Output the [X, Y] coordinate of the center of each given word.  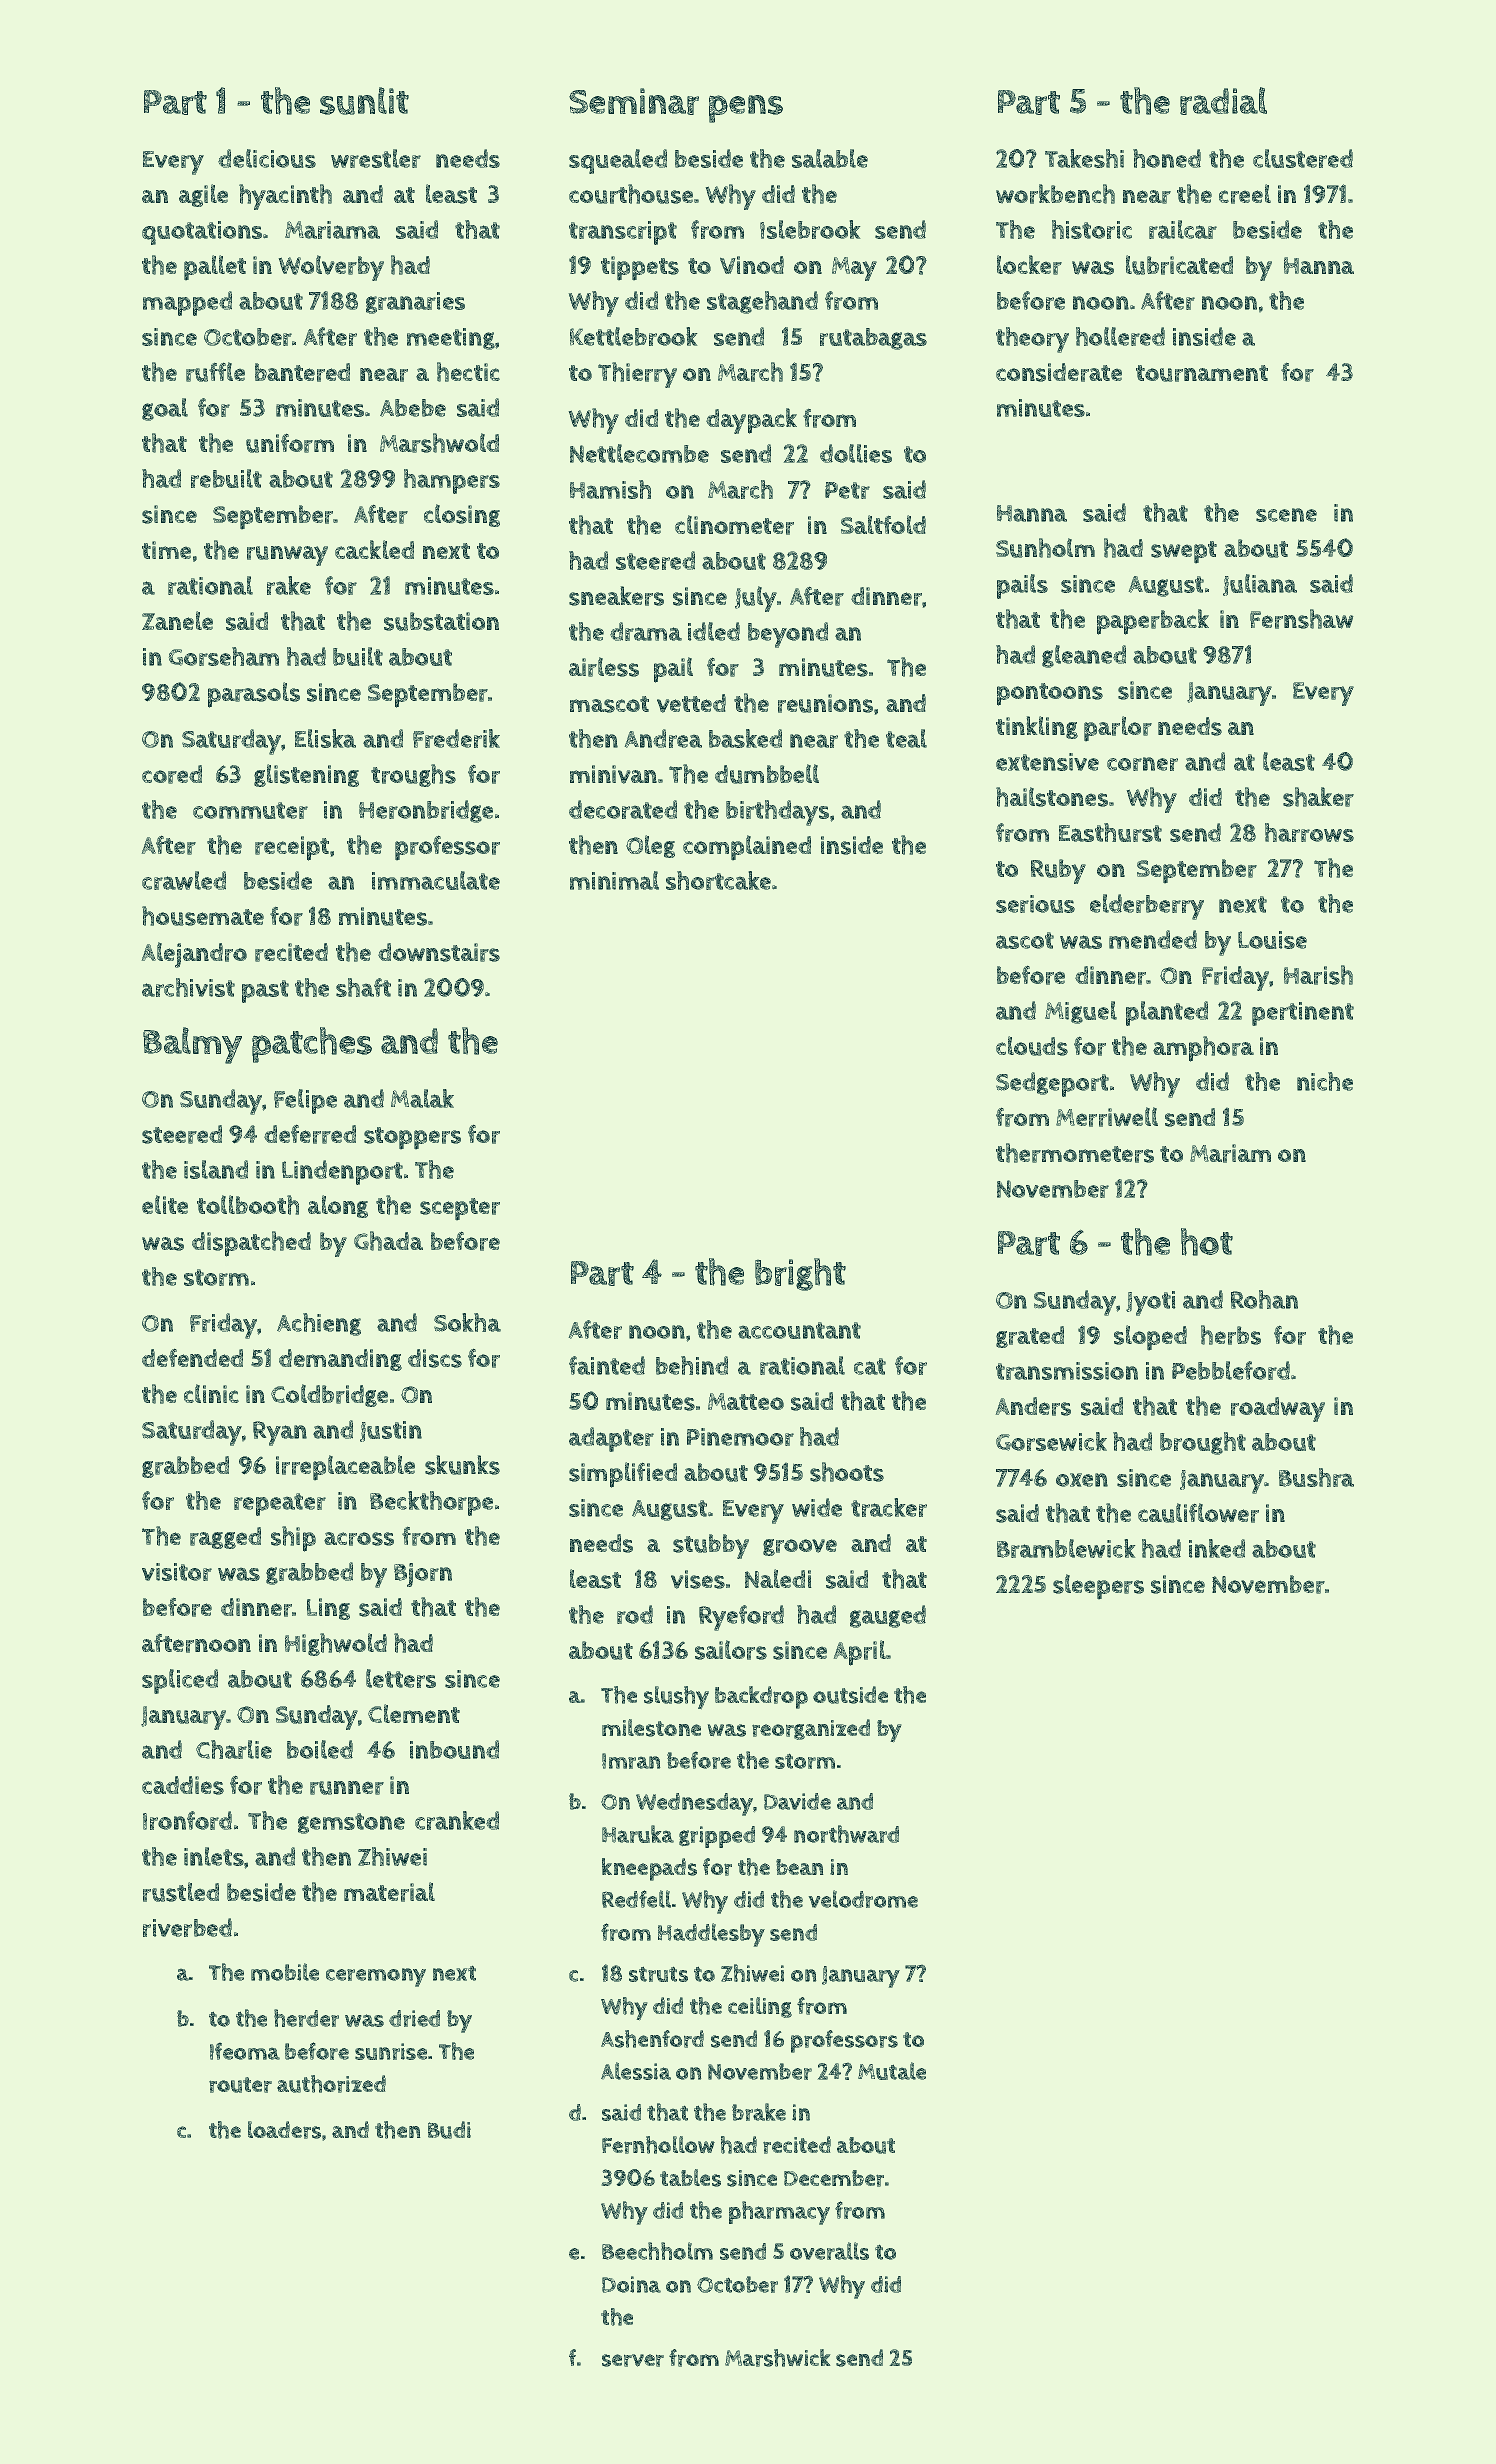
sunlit [364, 101]
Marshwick [777, 2358]
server [633, 2360]
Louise [1272, 940]
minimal [614, 880]
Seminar [634, 101]
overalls [829, 2251]
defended [192, 1358]
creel [1245, 194]
